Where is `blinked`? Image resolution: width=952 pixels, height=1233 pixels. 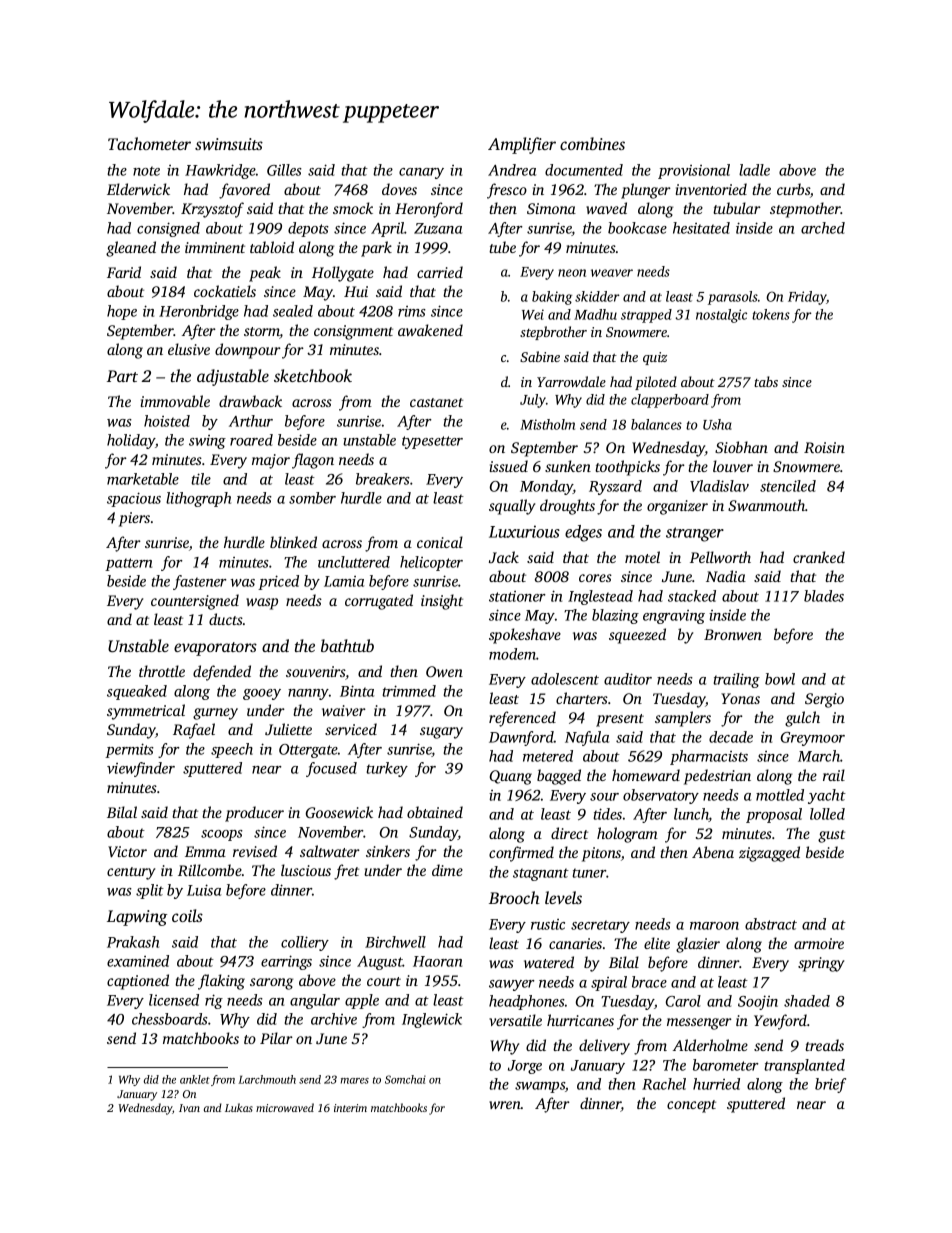 blinked is located at coordinates (293, 542).
